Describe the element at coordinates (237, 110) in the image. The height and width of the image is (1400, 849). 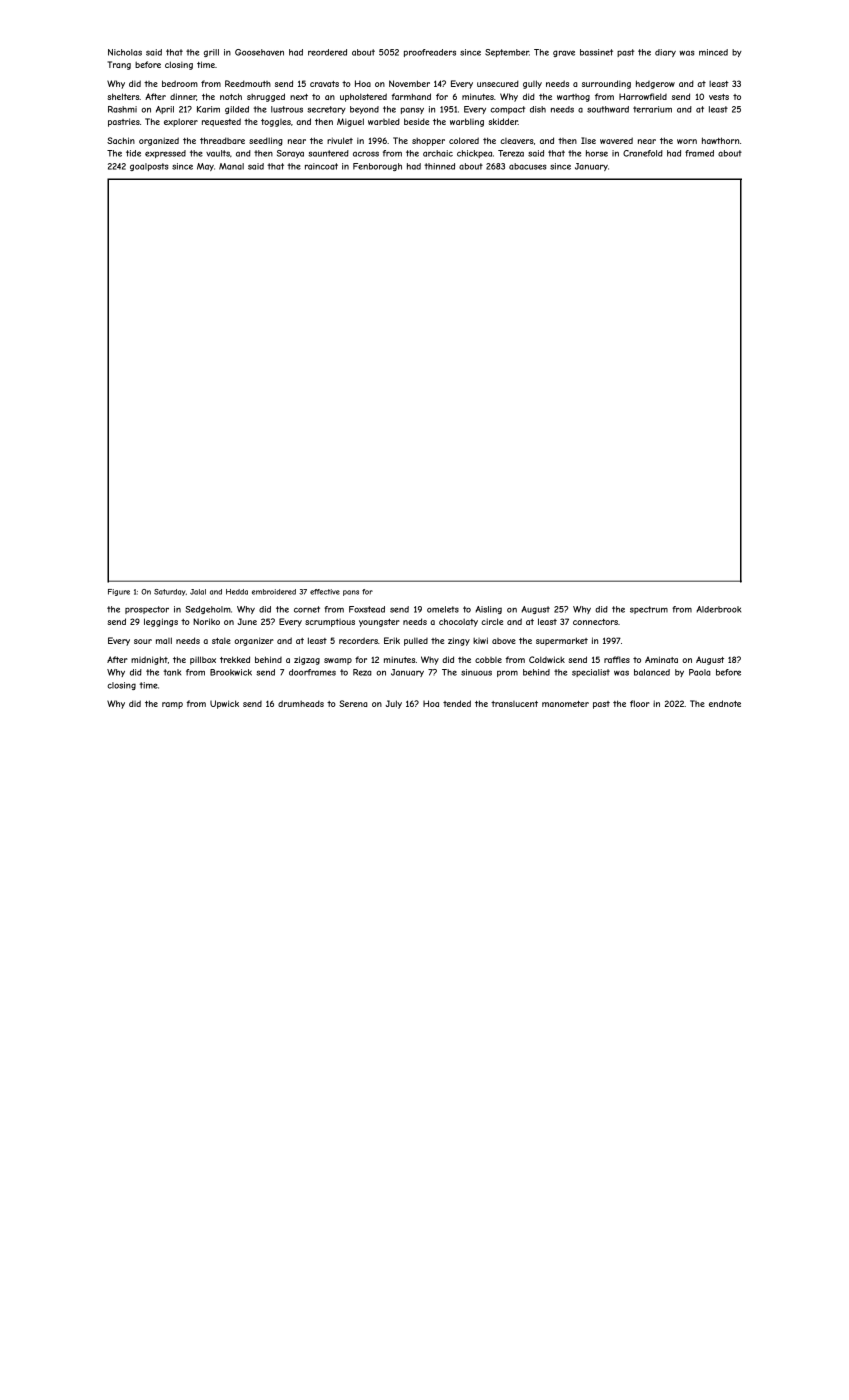
I see `gilded` at that location.
